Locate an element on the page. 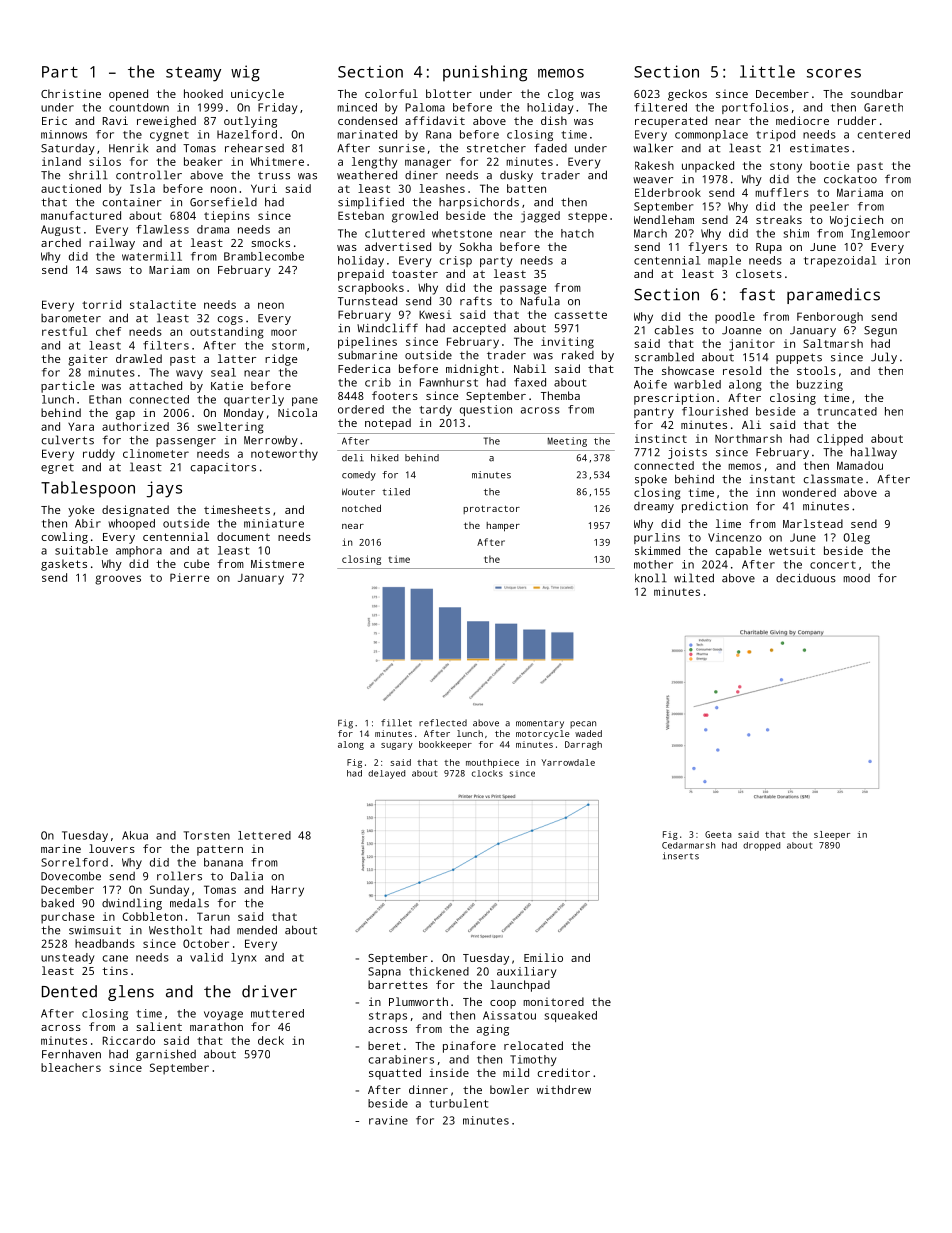 This document has width=952, height=1233. voyage is located at coordinates (223, 1015).
